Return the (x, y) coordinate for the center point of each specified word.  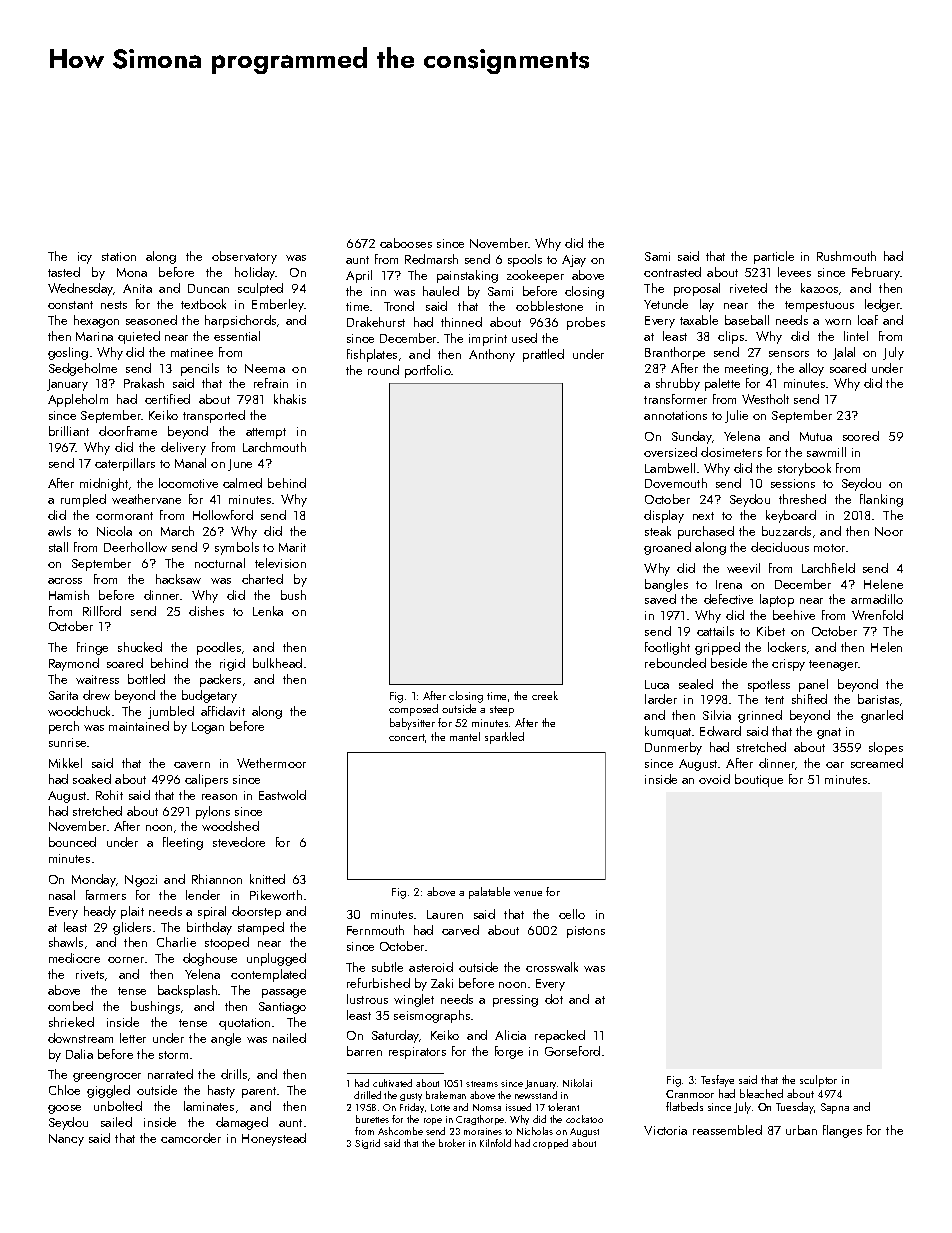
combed (70, 1006)
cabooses (406, 243)
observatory (244, 257)
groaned (667, 548)
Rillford (102, 611)
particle (774, 257)
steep (502, 711)
